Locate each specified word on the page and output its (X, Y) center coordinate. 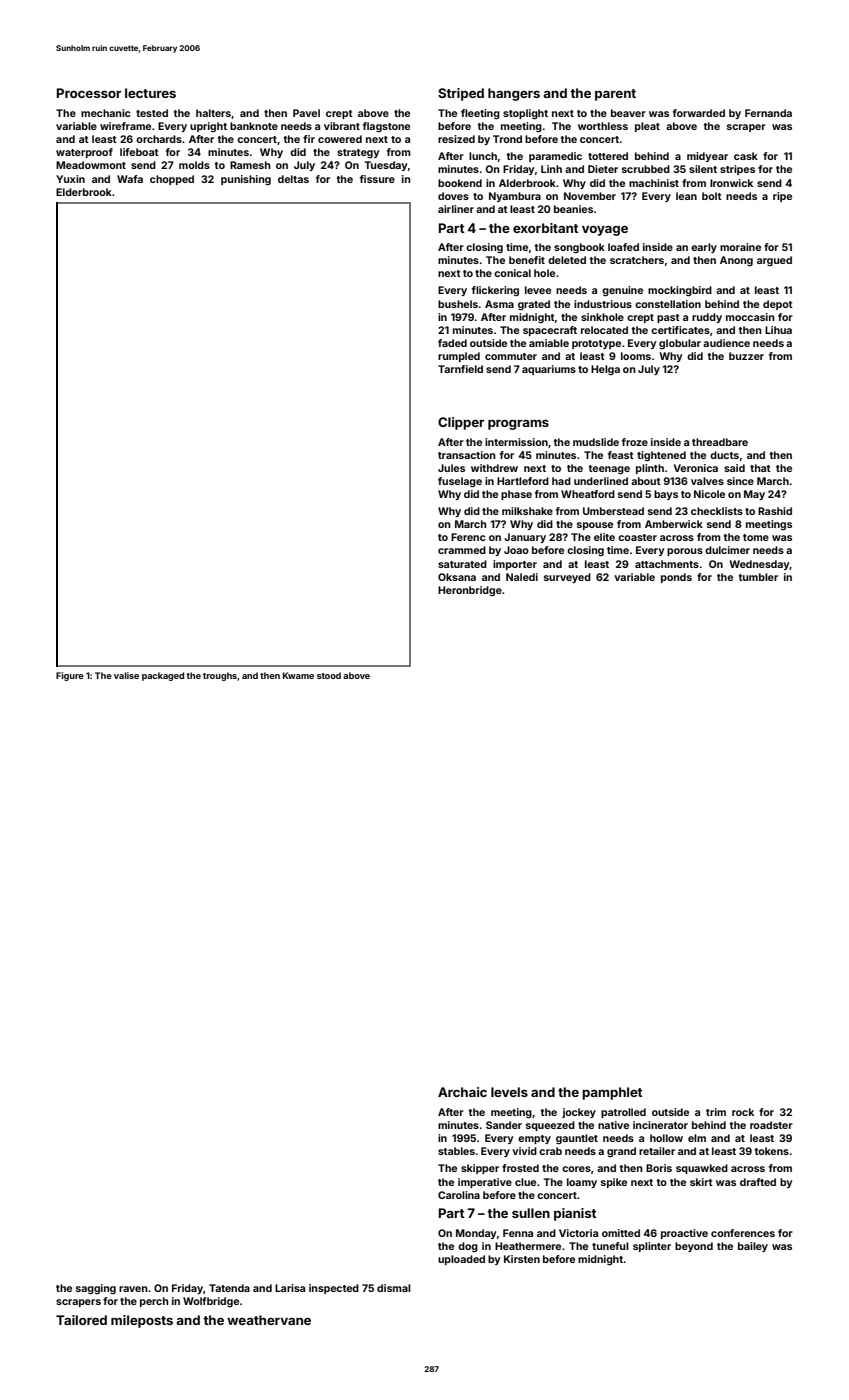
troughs (220, 676)
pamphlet (612, 1093)
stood (329, 675)
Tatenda (229, 1288)
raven (133, 1289)
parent (615, 95)
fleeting (480, 114)
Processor (89, 93)
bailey (753, 1247)
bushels (458, 304)
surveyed (567, 578)
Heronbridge (470, 591)
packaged (163, 676)
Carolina (459, 1195)
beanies (573, 209)
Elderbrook (84, 192)
